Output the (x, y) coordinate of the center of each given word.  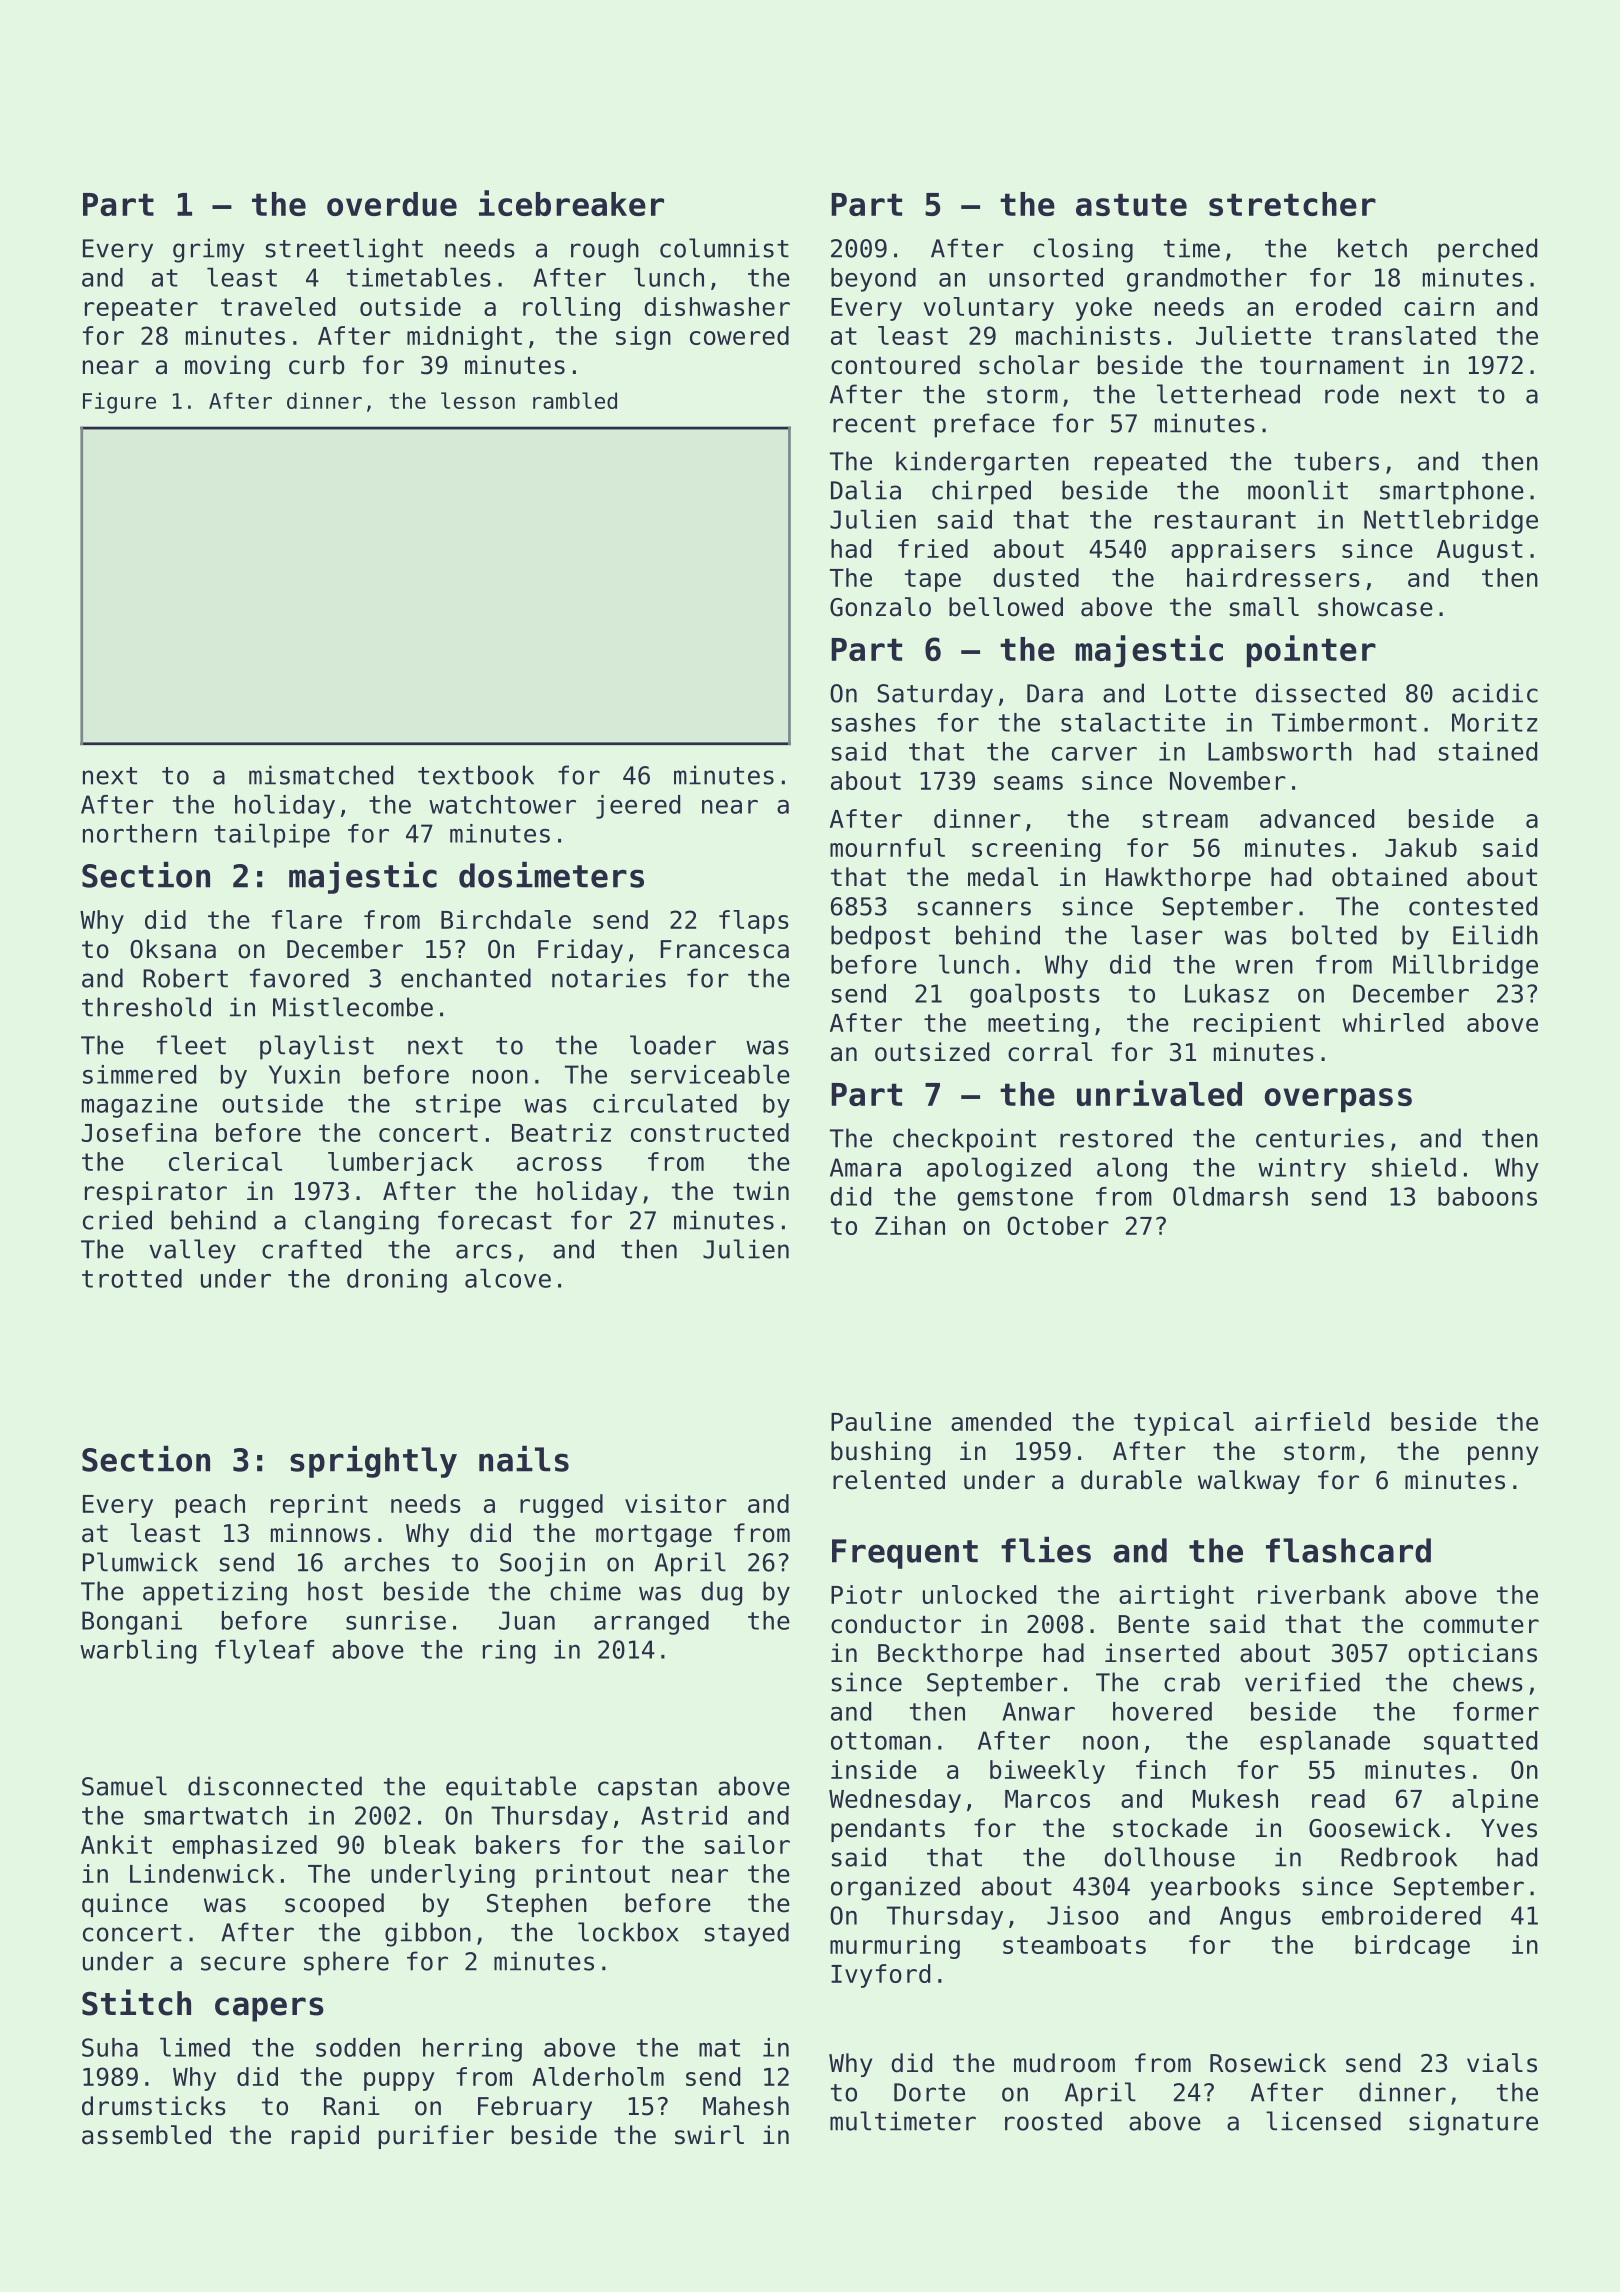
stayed (747, 1934)
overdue (392, 204)
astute (1131, 204)
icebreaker (571, 203)
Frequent (905, 1554)
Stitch (136, 2002)
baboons (1487, 1196)
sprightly (373, 1461)
